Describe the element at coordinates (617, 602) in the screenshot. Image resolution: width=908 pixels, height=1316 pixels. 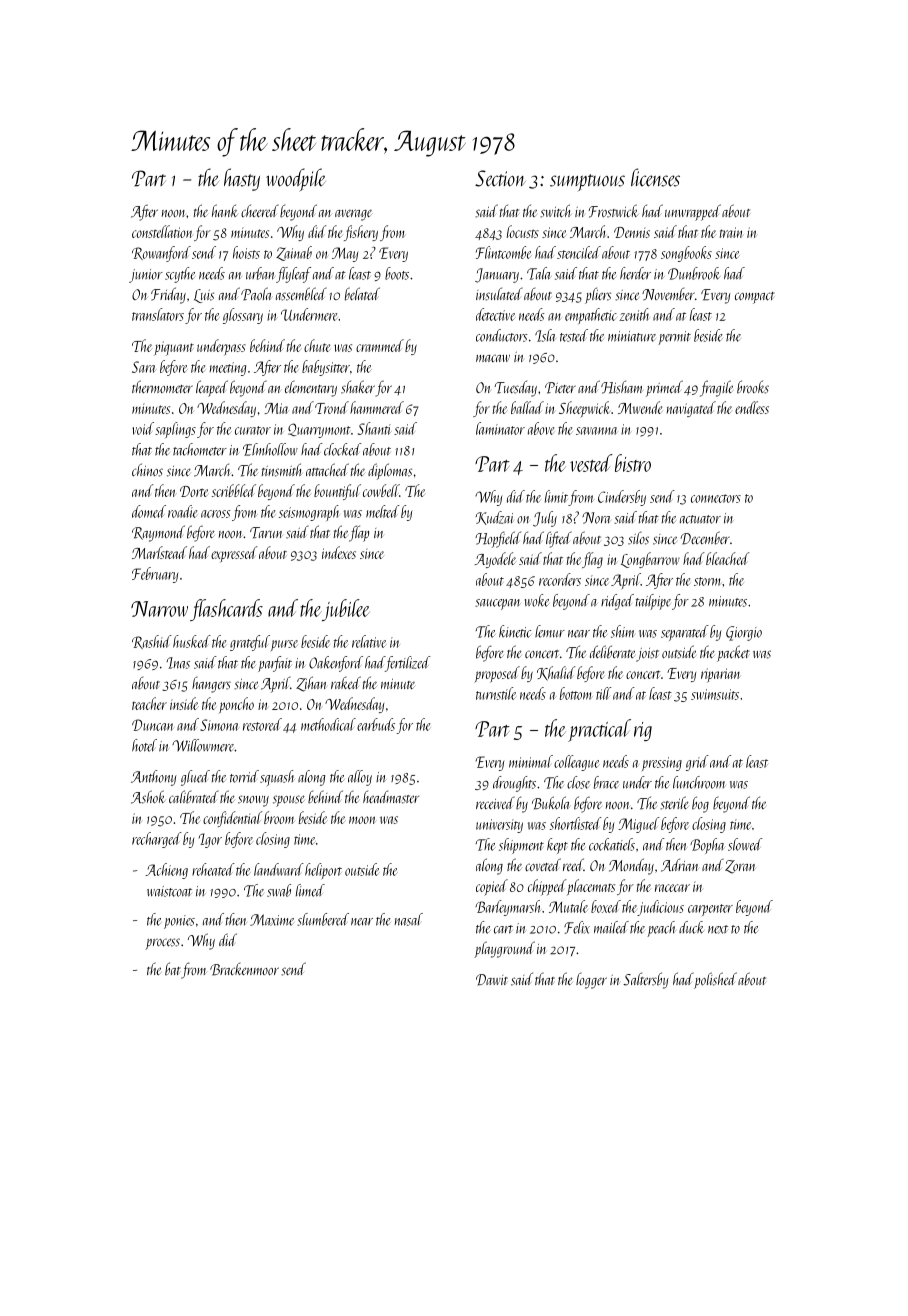
I see `ridged` at that location.
